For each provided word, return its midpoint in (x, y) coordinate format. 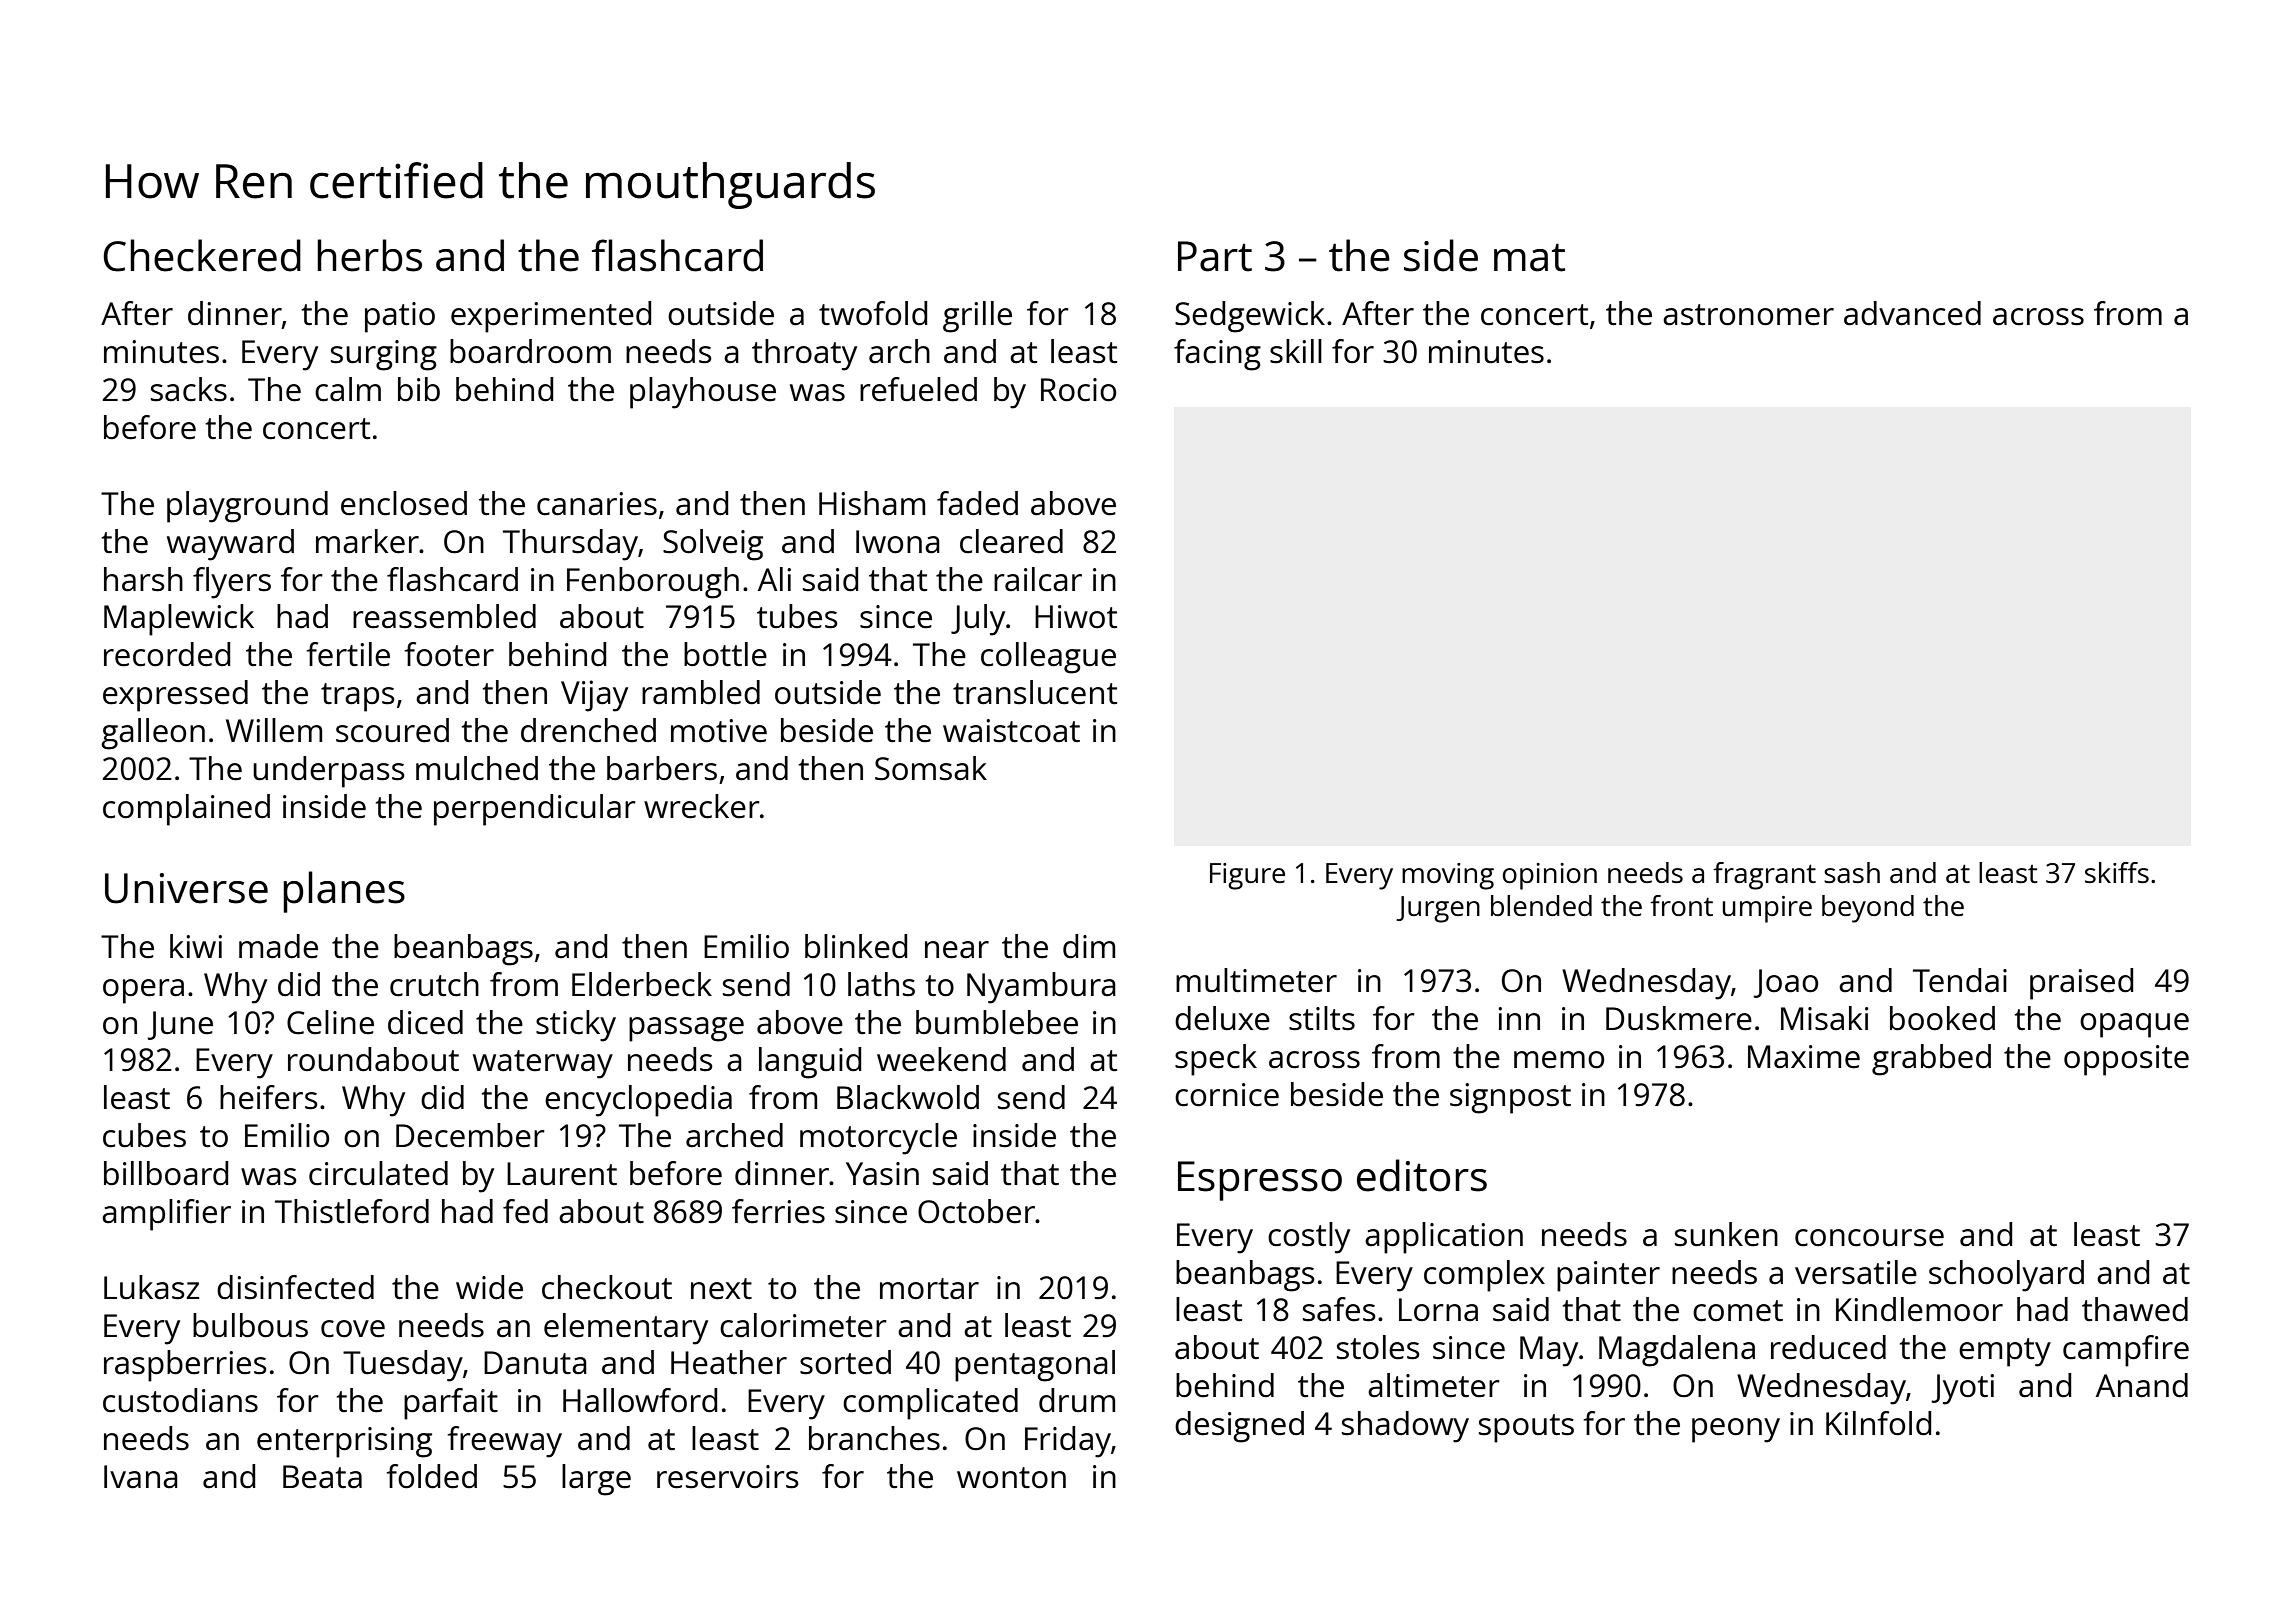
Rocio (1078, 390)
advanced (1912, 313)
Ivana (141, 1477)
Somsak (931, 768)
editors (1422, 1175)
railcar (1038, 579)
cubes (144, 1135)
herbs (369, 255)
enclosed (404, 503)
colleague (1048, 658)
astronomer (1748, 315)
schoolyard (2006, 1276)
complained (186, 810)
